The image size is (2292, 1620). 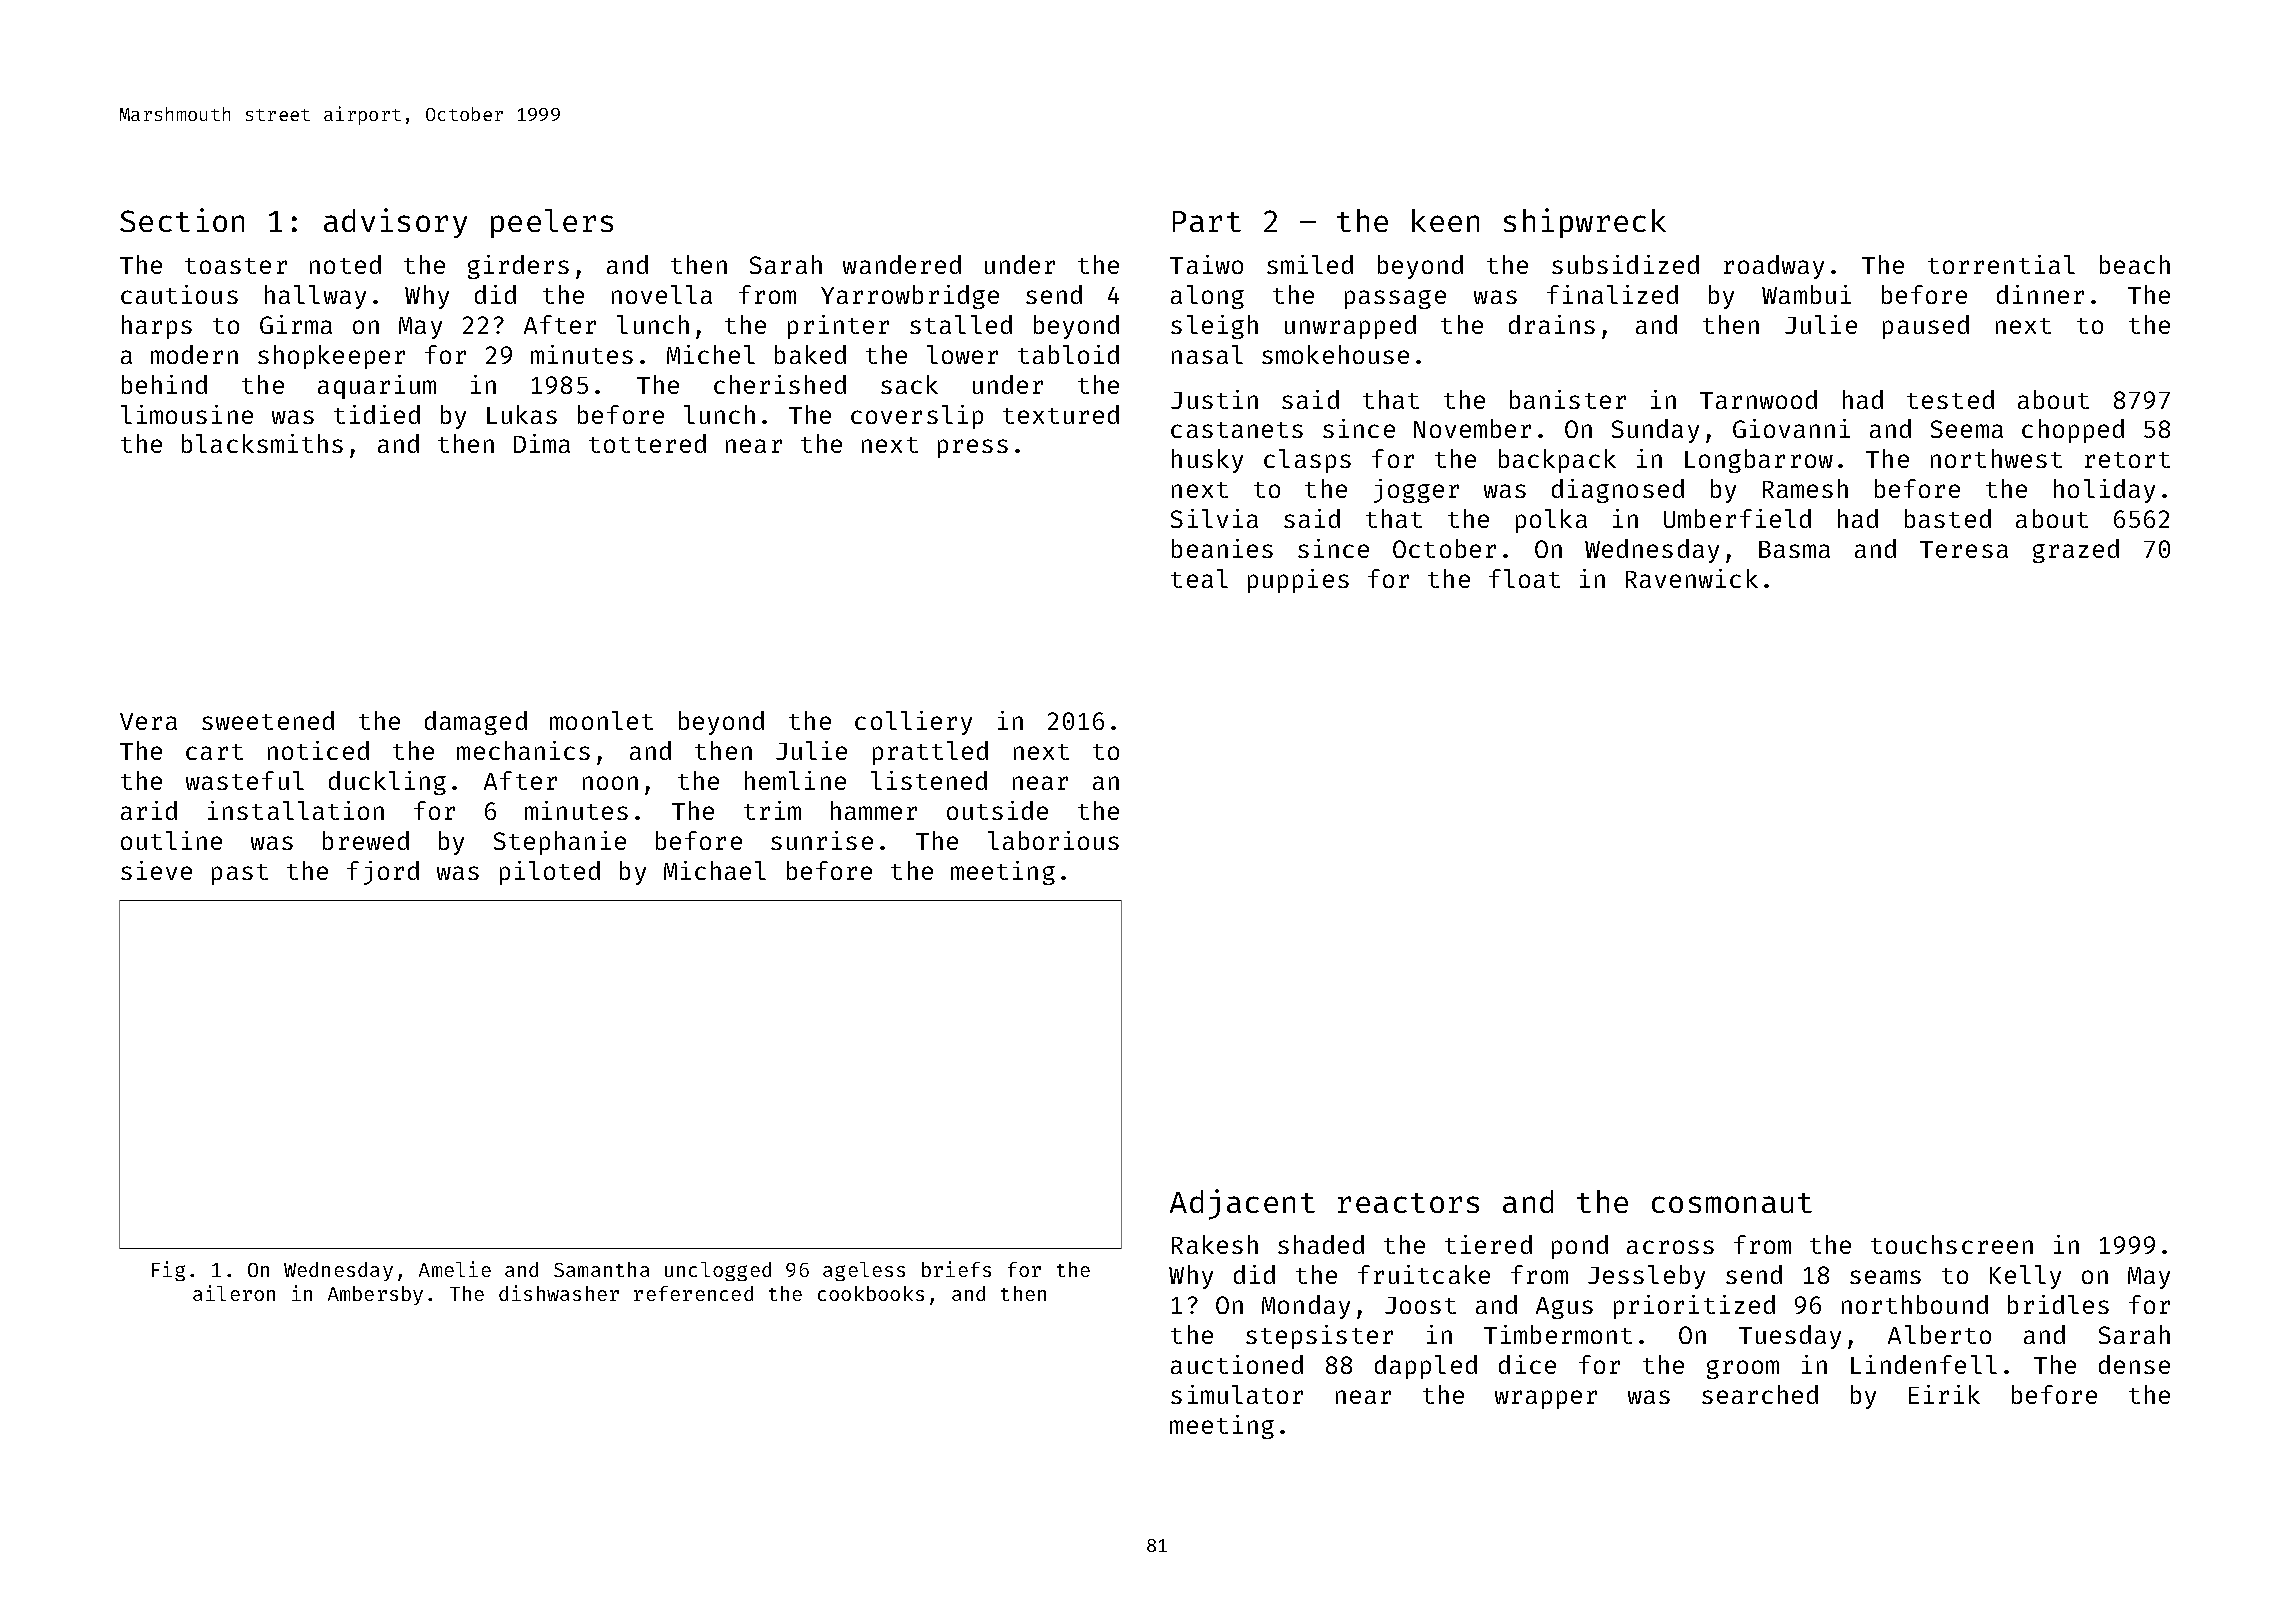 I want to click on torrential, so click(x=2001, y=264).
